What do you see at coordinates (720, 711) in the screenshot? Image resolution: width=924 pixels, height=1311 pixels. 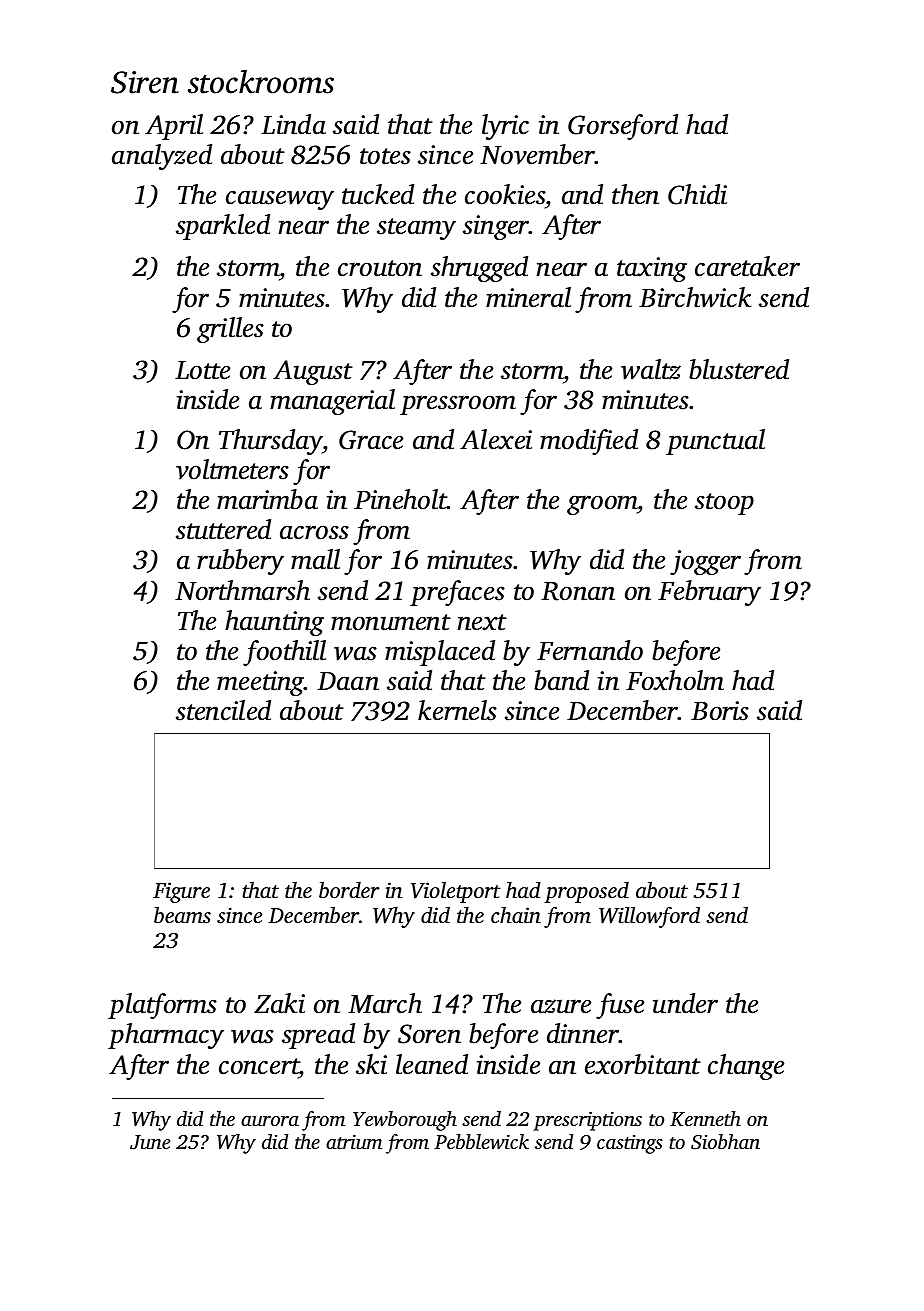 I see `Boris` at bounding box center [720, 711].
